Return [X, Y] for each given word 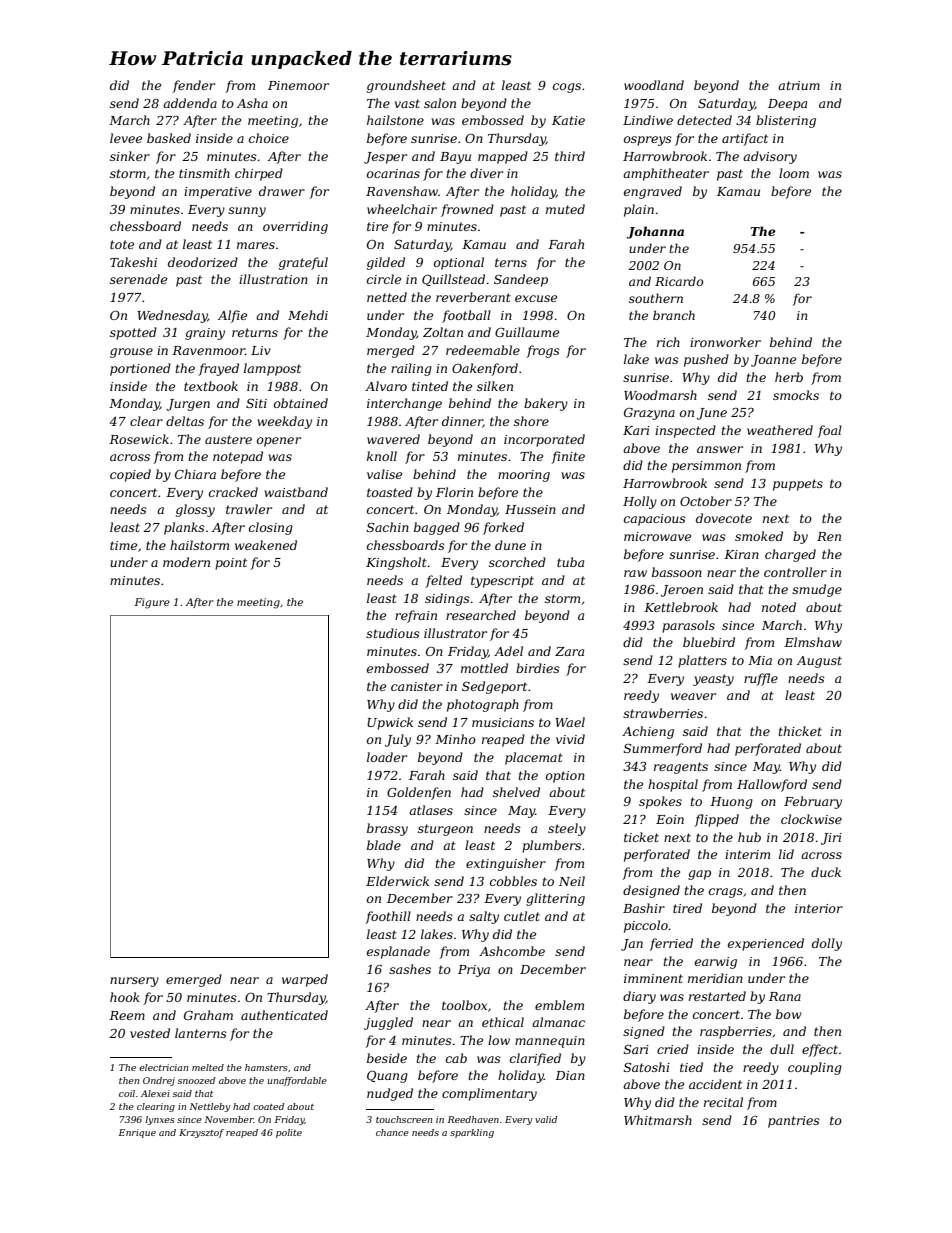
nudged [390, 1094]
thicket [800, 731]
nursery [134, 982]
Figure [152, 603]
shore [531, 421]
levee [126, 138]
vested [150, 1033]
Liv [261, 350]
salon [440, 103]
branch [674, 315]
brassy [387, 829]
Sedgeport [494, 687]
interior [819, 908]
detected [704, 120]
